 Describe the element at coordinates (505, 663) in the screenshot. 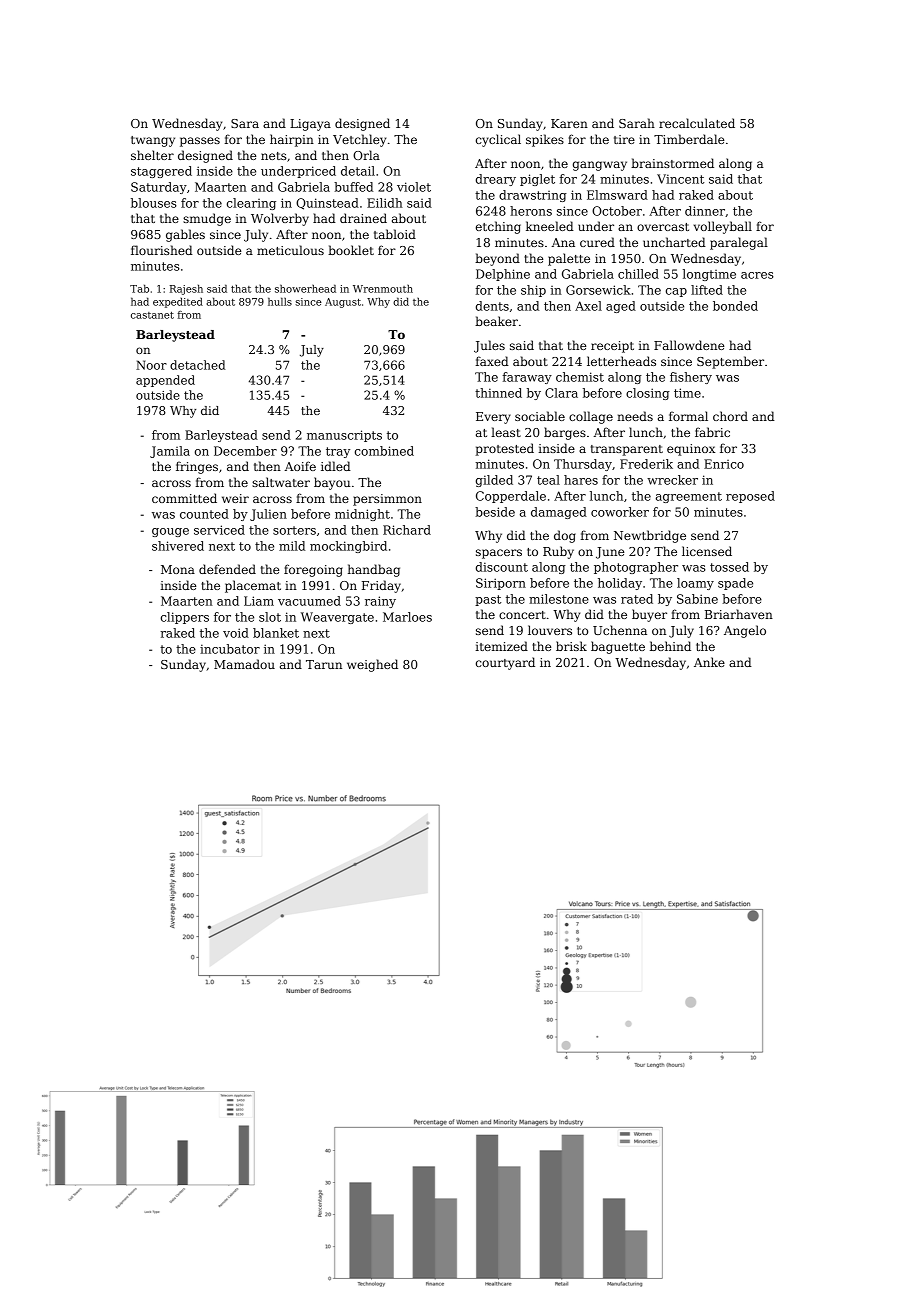

I see `courtyard` at that location.
